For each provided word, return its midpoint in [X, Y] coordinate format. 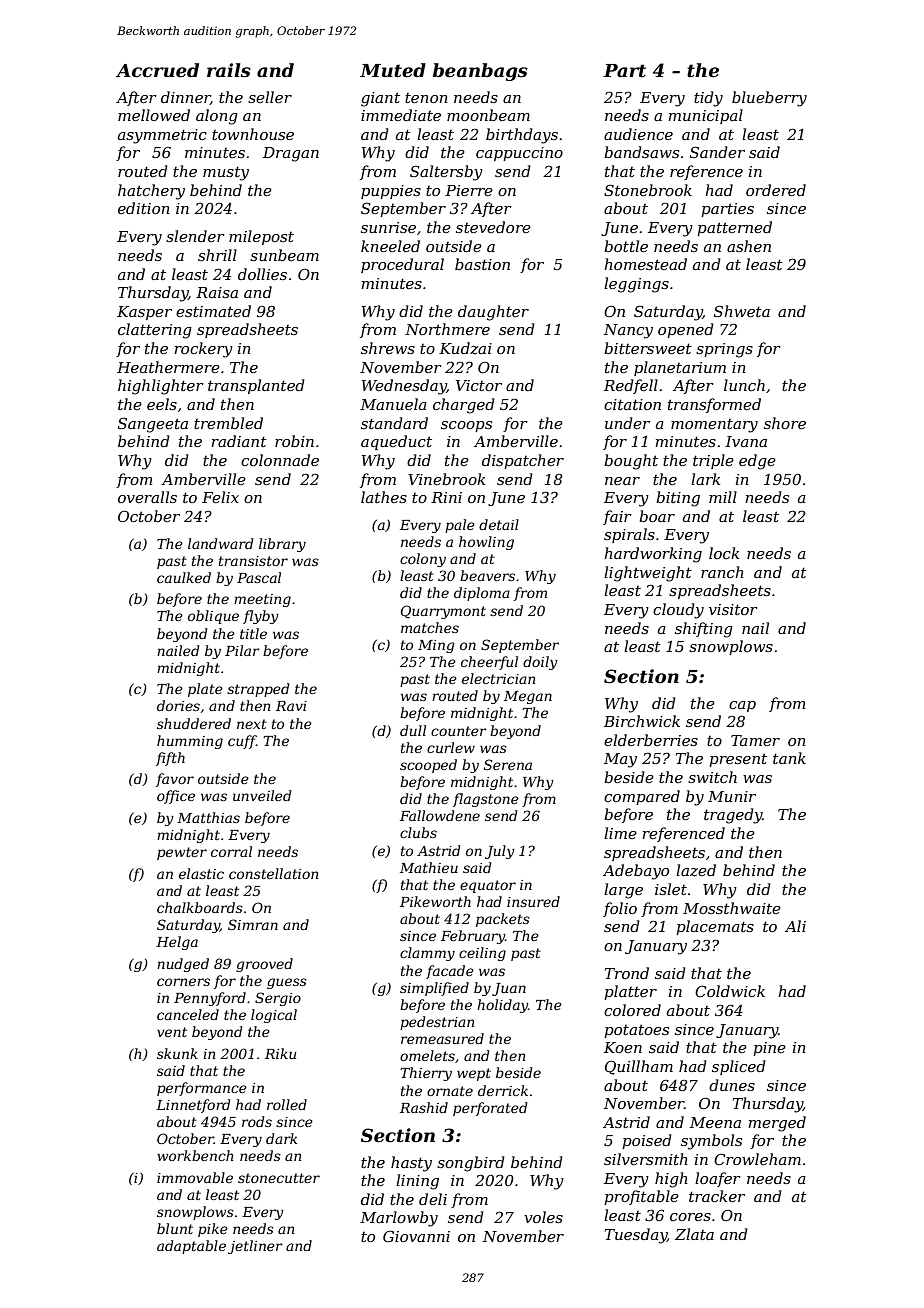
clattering [155, 331]
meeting [262, 600]
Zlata [694, 1234]
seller [270, 97]
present [738, 760]
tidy [708, 99]
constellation [273, 873]
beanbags [480, 72]
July [500, 852]
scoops [466, 426]
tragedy [733, 816]
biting [678, 499]
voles [543, 1217]
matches [430, 627]
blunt [175, 1228]
